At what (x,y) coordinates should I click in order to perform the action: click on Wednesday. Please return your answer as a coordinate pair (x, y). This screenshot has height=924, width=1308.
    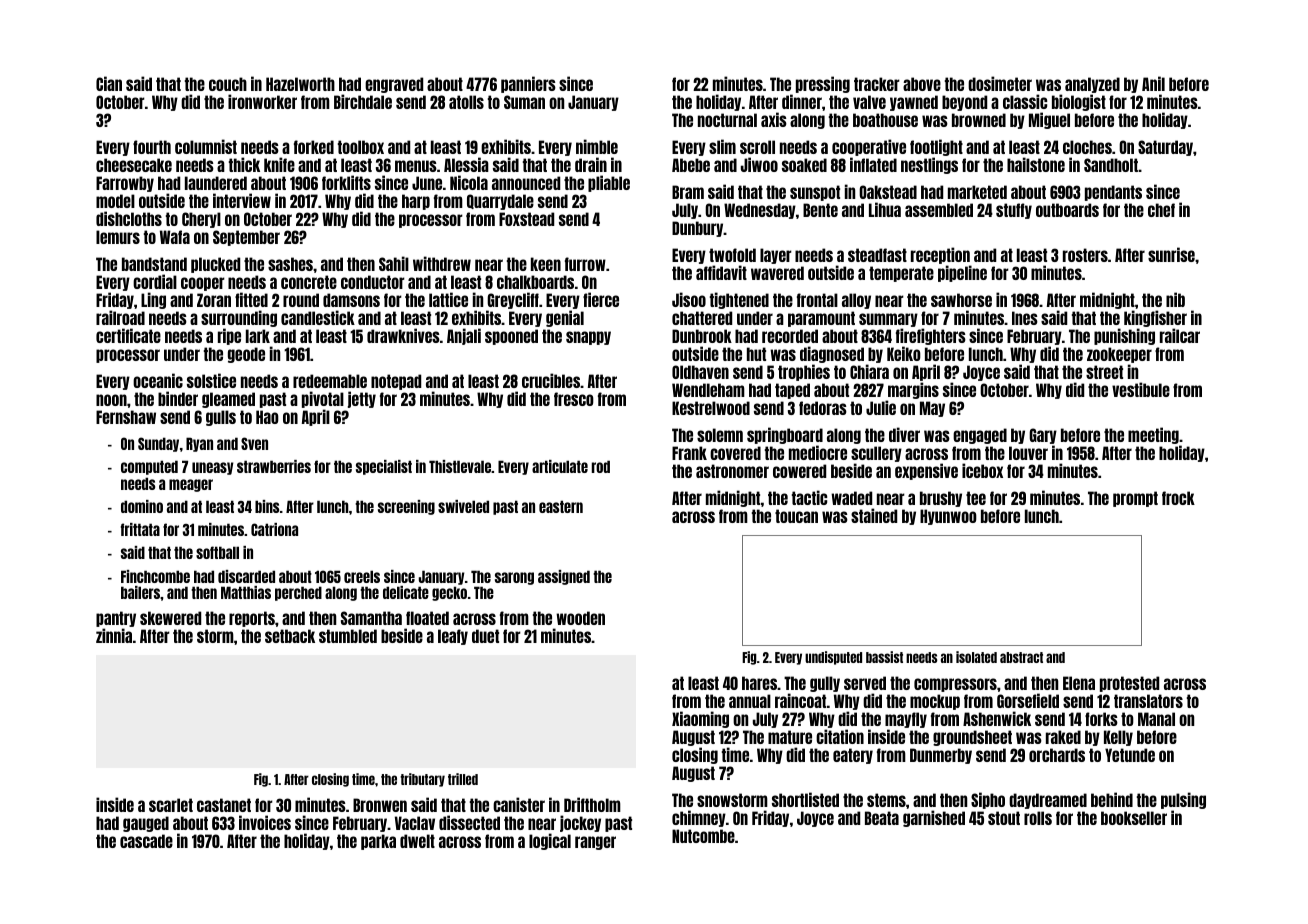
    Looking at the image, I should click on (760, 211).
